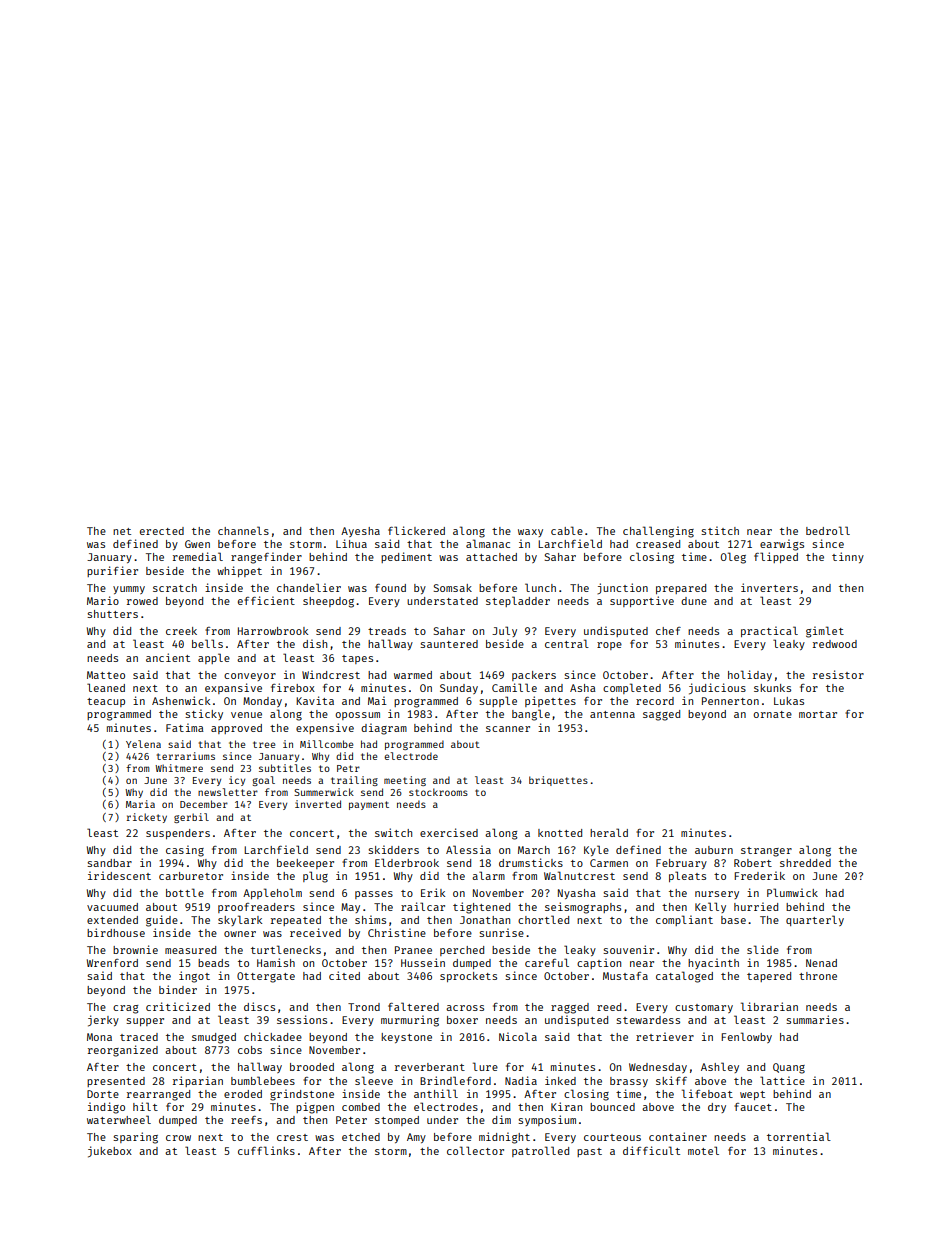 The width and height of the screenshot is (952, 1233). Describe the element at coordinates (384, 729) in the screenshot. I see `diagram` at that location.
